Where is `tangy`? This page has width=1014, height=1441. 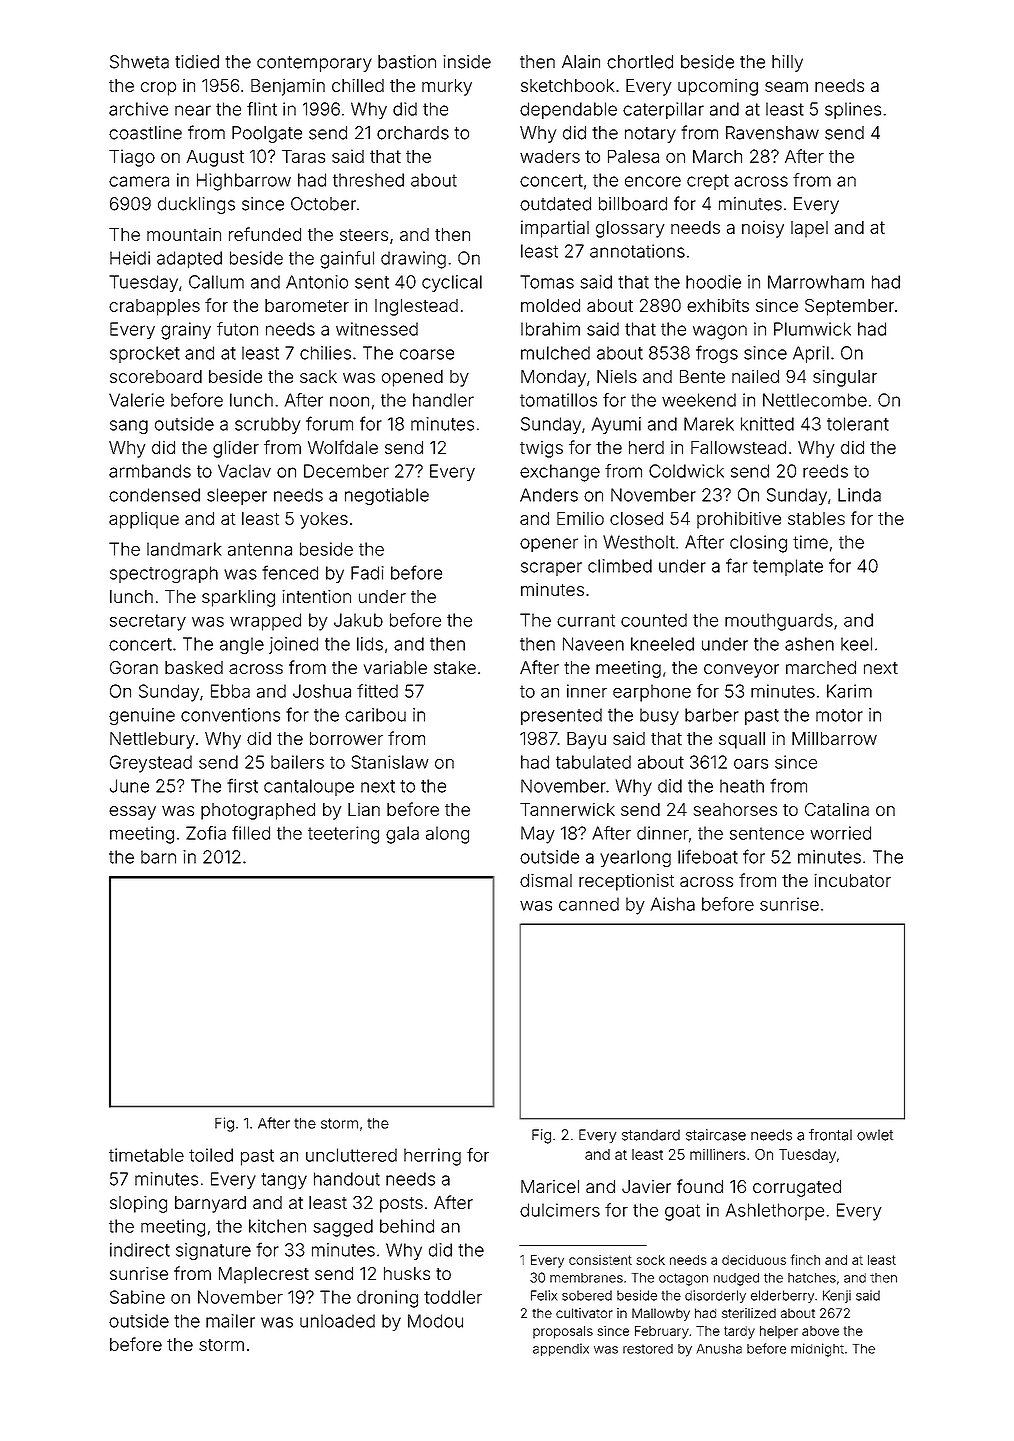
tangy is located at coordinates (284, 1181).
